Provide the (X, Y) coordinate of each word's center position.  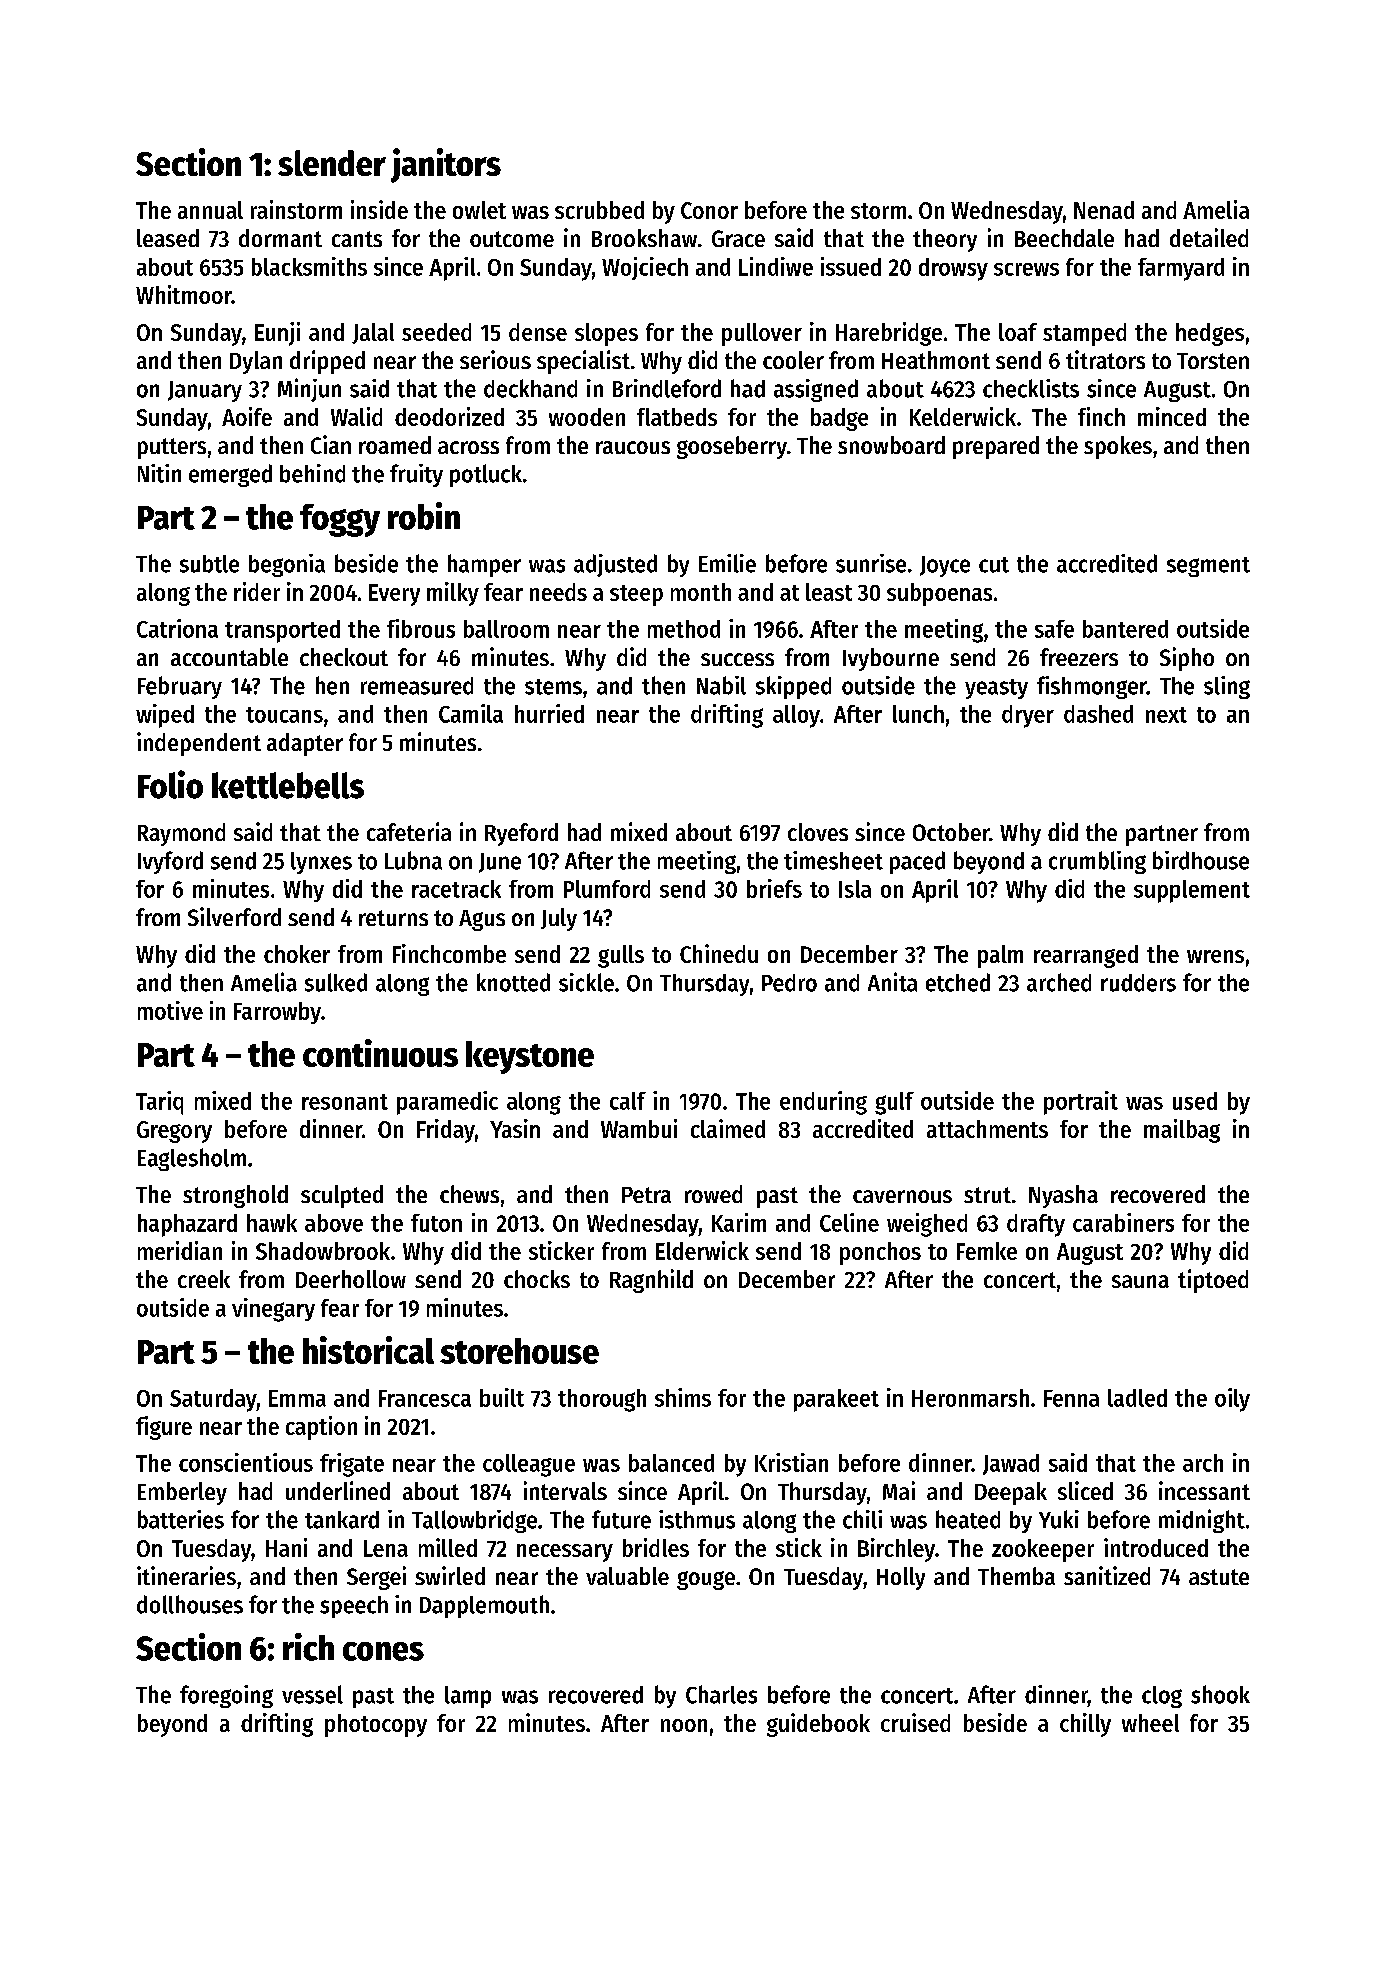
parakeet (836, 1400)
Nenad (1104, 210)
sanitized (1107, 1575)
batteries (181, 1519)
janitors (446, 165)
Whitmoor (184, 294)
